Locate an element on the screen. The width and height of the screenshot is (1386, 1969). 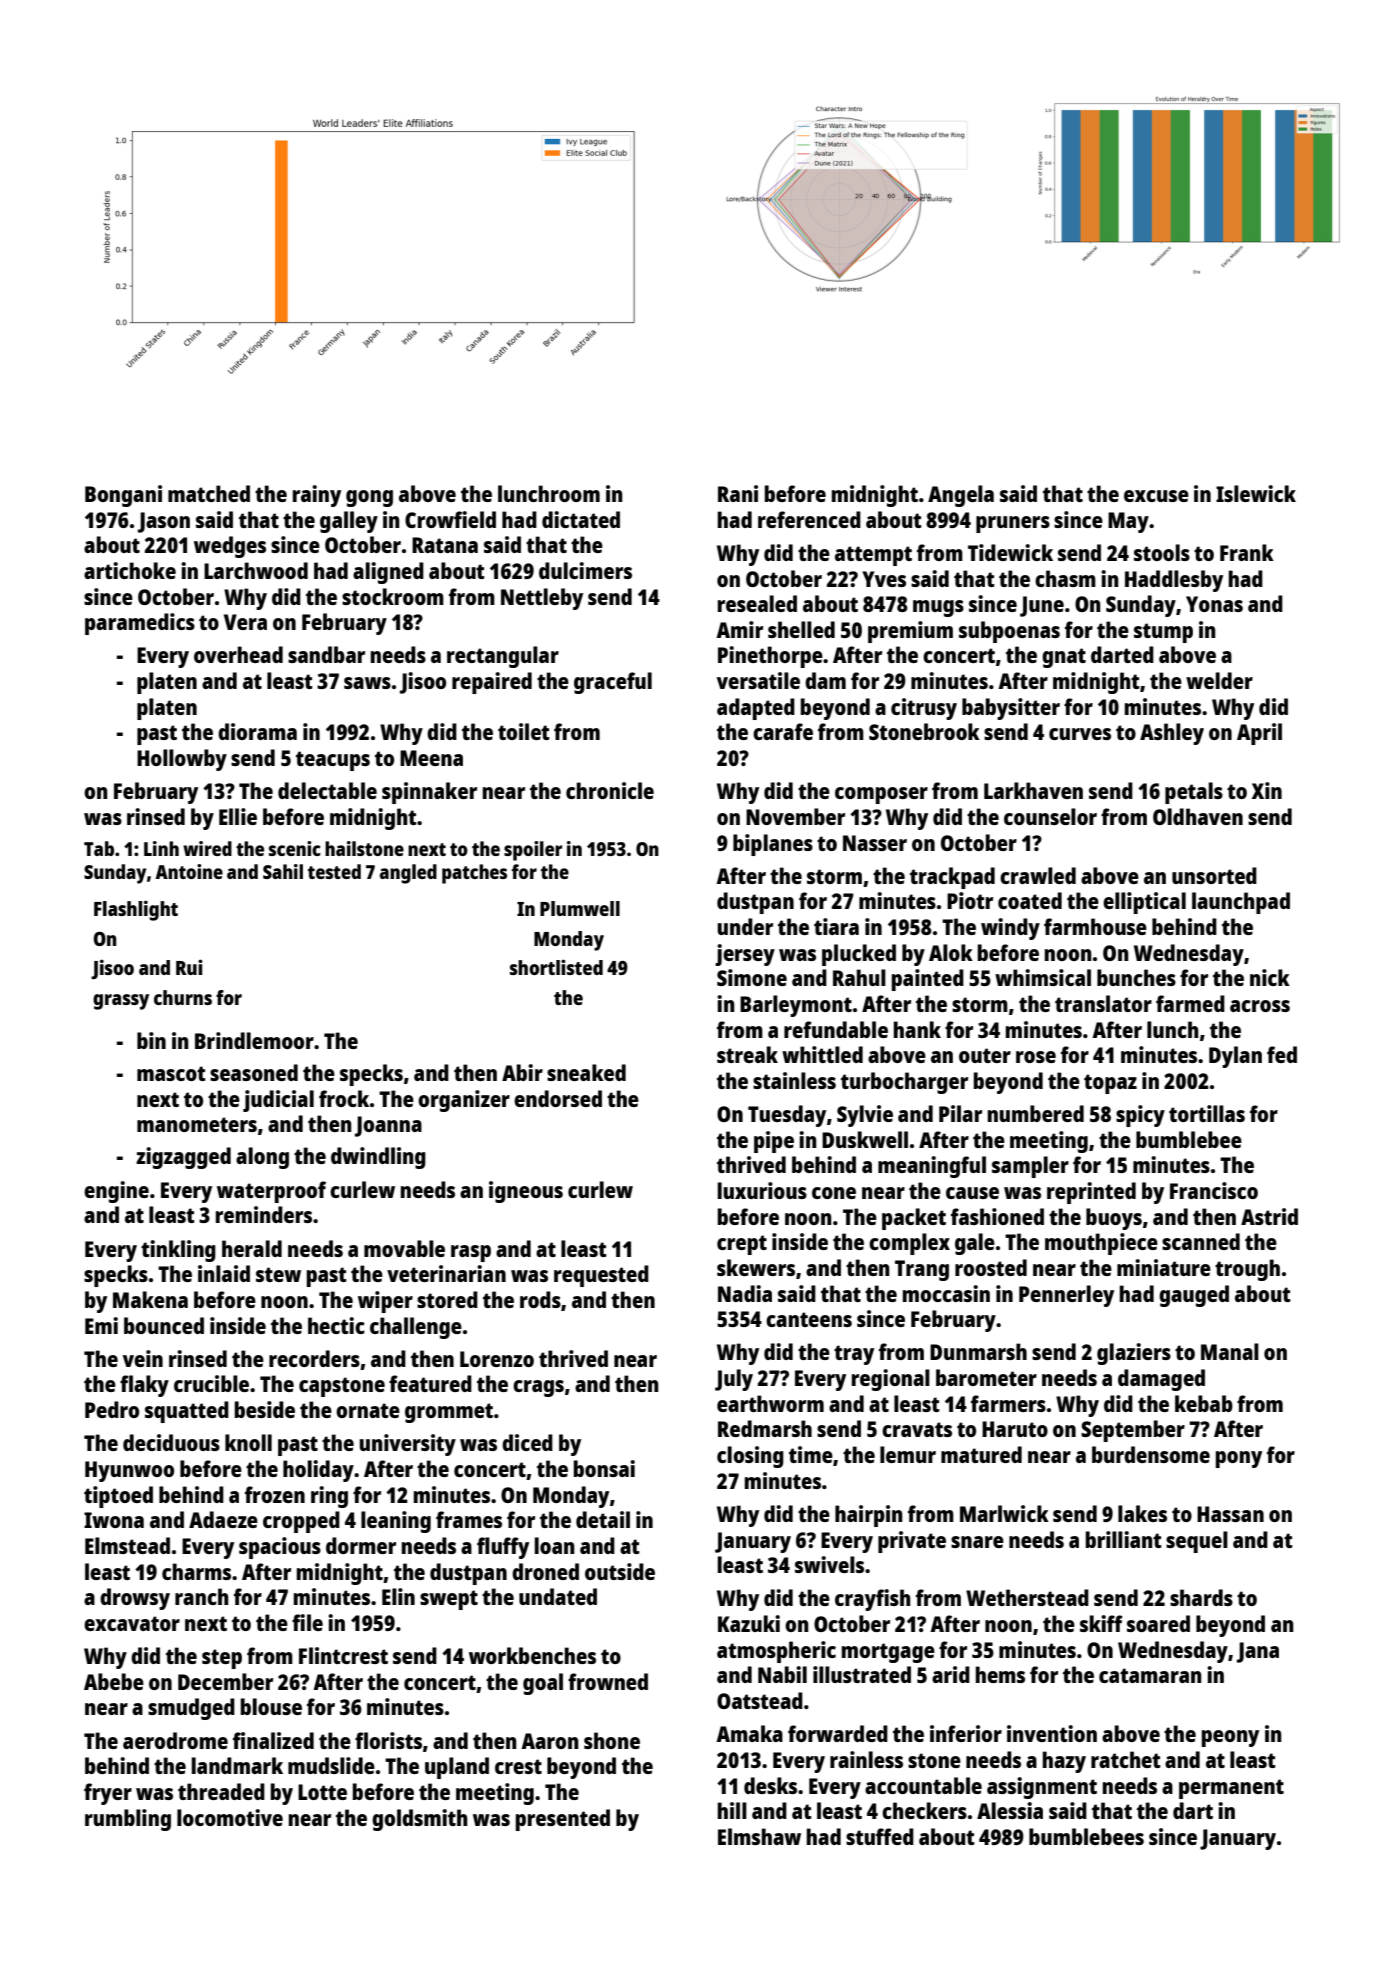
Bongani is located at coordinates (123, 496).
